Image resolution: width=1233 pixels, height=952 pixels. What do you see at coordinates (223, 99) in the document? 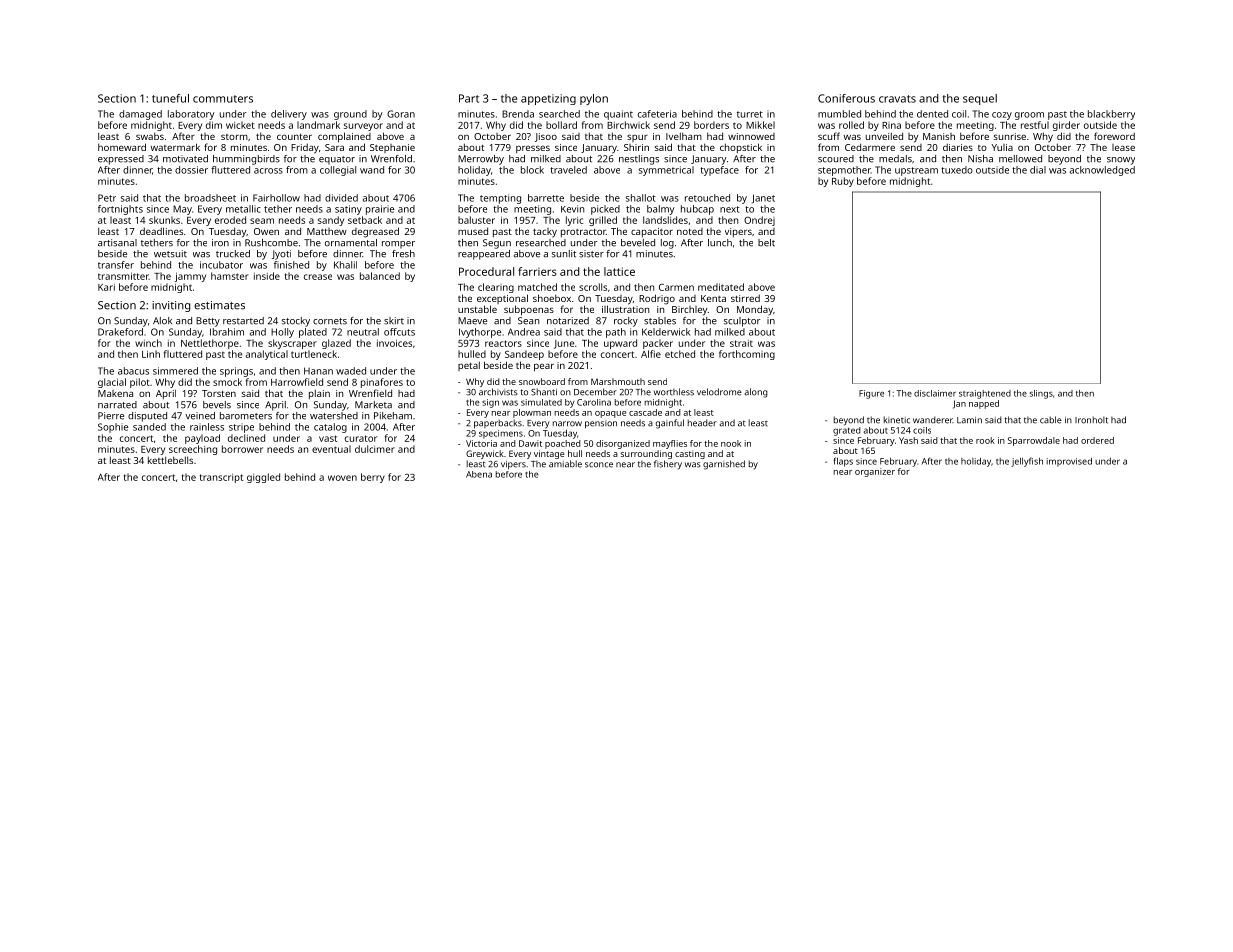
I see `commuters` at bounding box center [223, 99].
